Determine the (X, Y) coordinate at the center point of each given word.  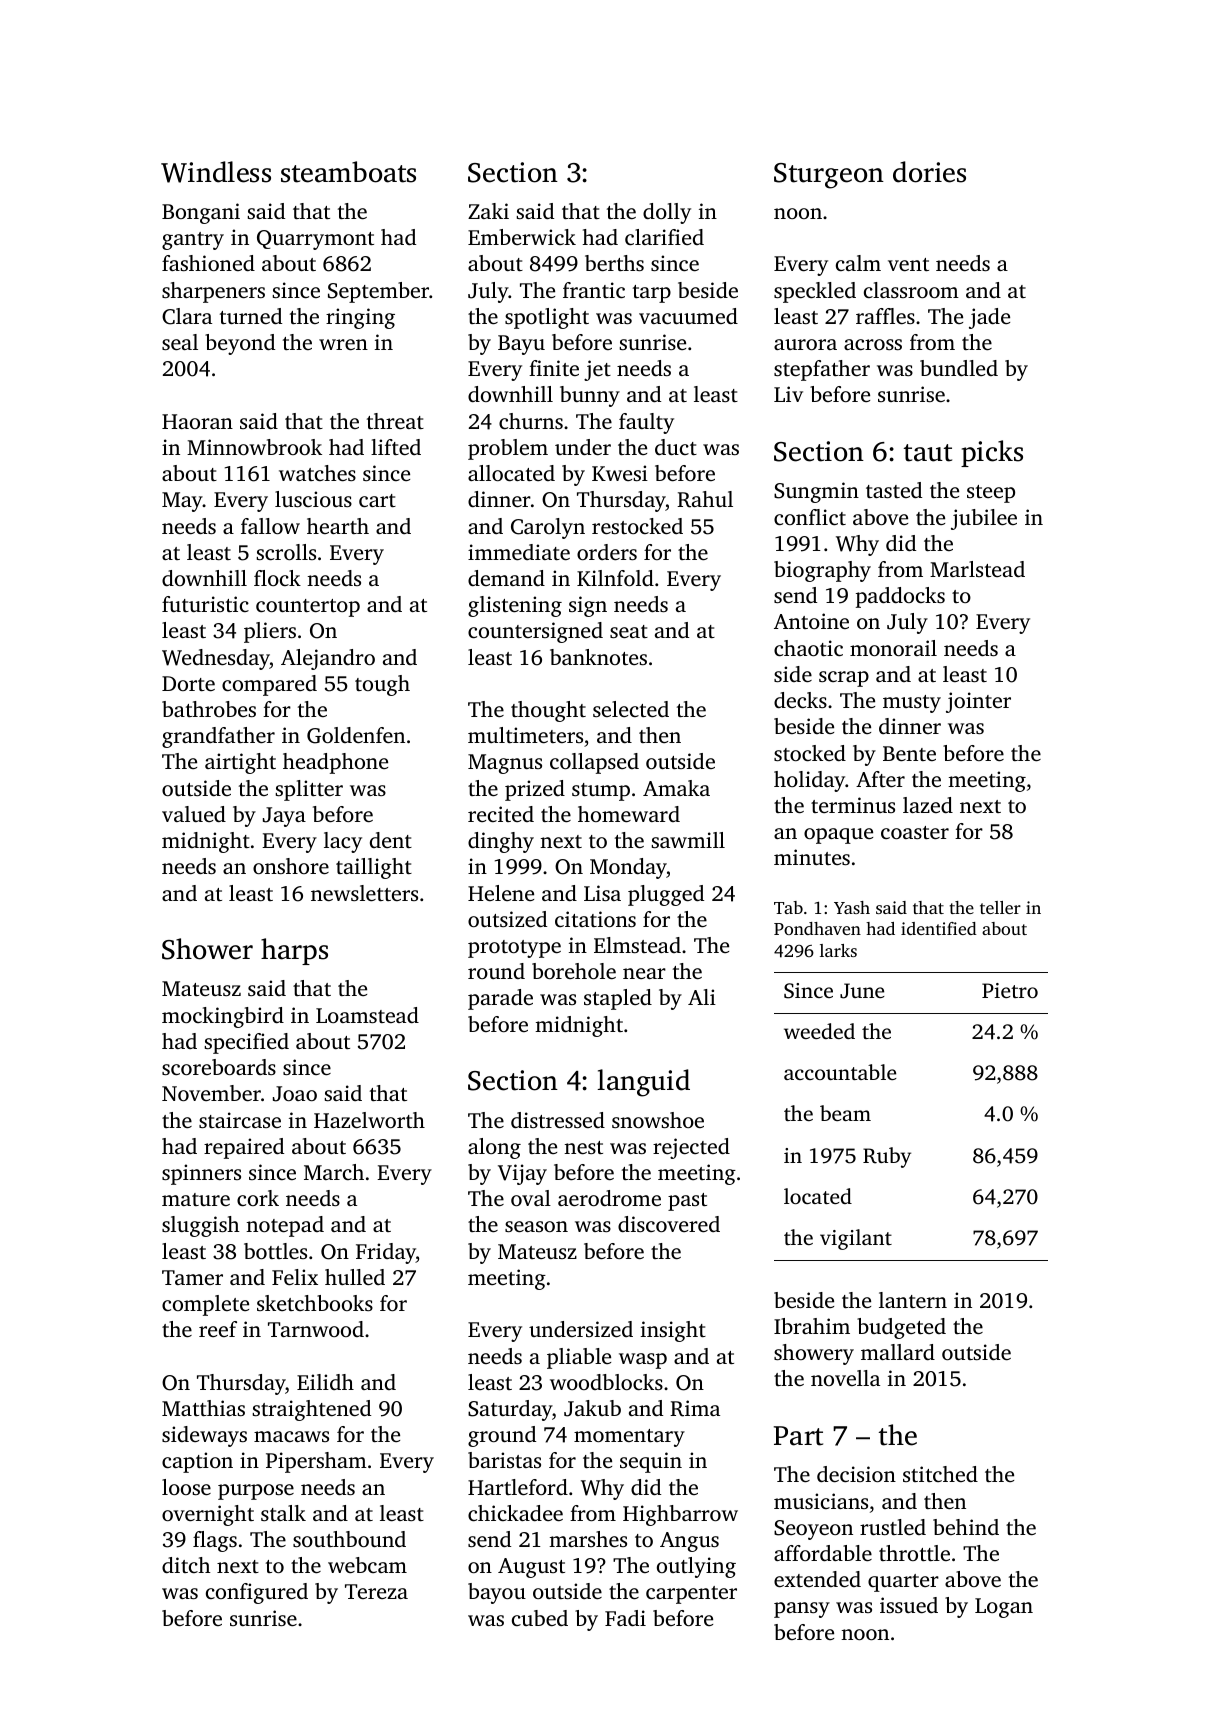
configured (257, 1593)
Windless (216, 172)
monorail (893, 648)
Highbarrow (680, 1515)
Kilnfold (615, 578)
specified (246, 1043)
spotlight (547, 318)
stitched (940, 1474)
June (862, 991)
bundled (959, 368)
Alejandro (328, 659)
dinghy (501, 842)
